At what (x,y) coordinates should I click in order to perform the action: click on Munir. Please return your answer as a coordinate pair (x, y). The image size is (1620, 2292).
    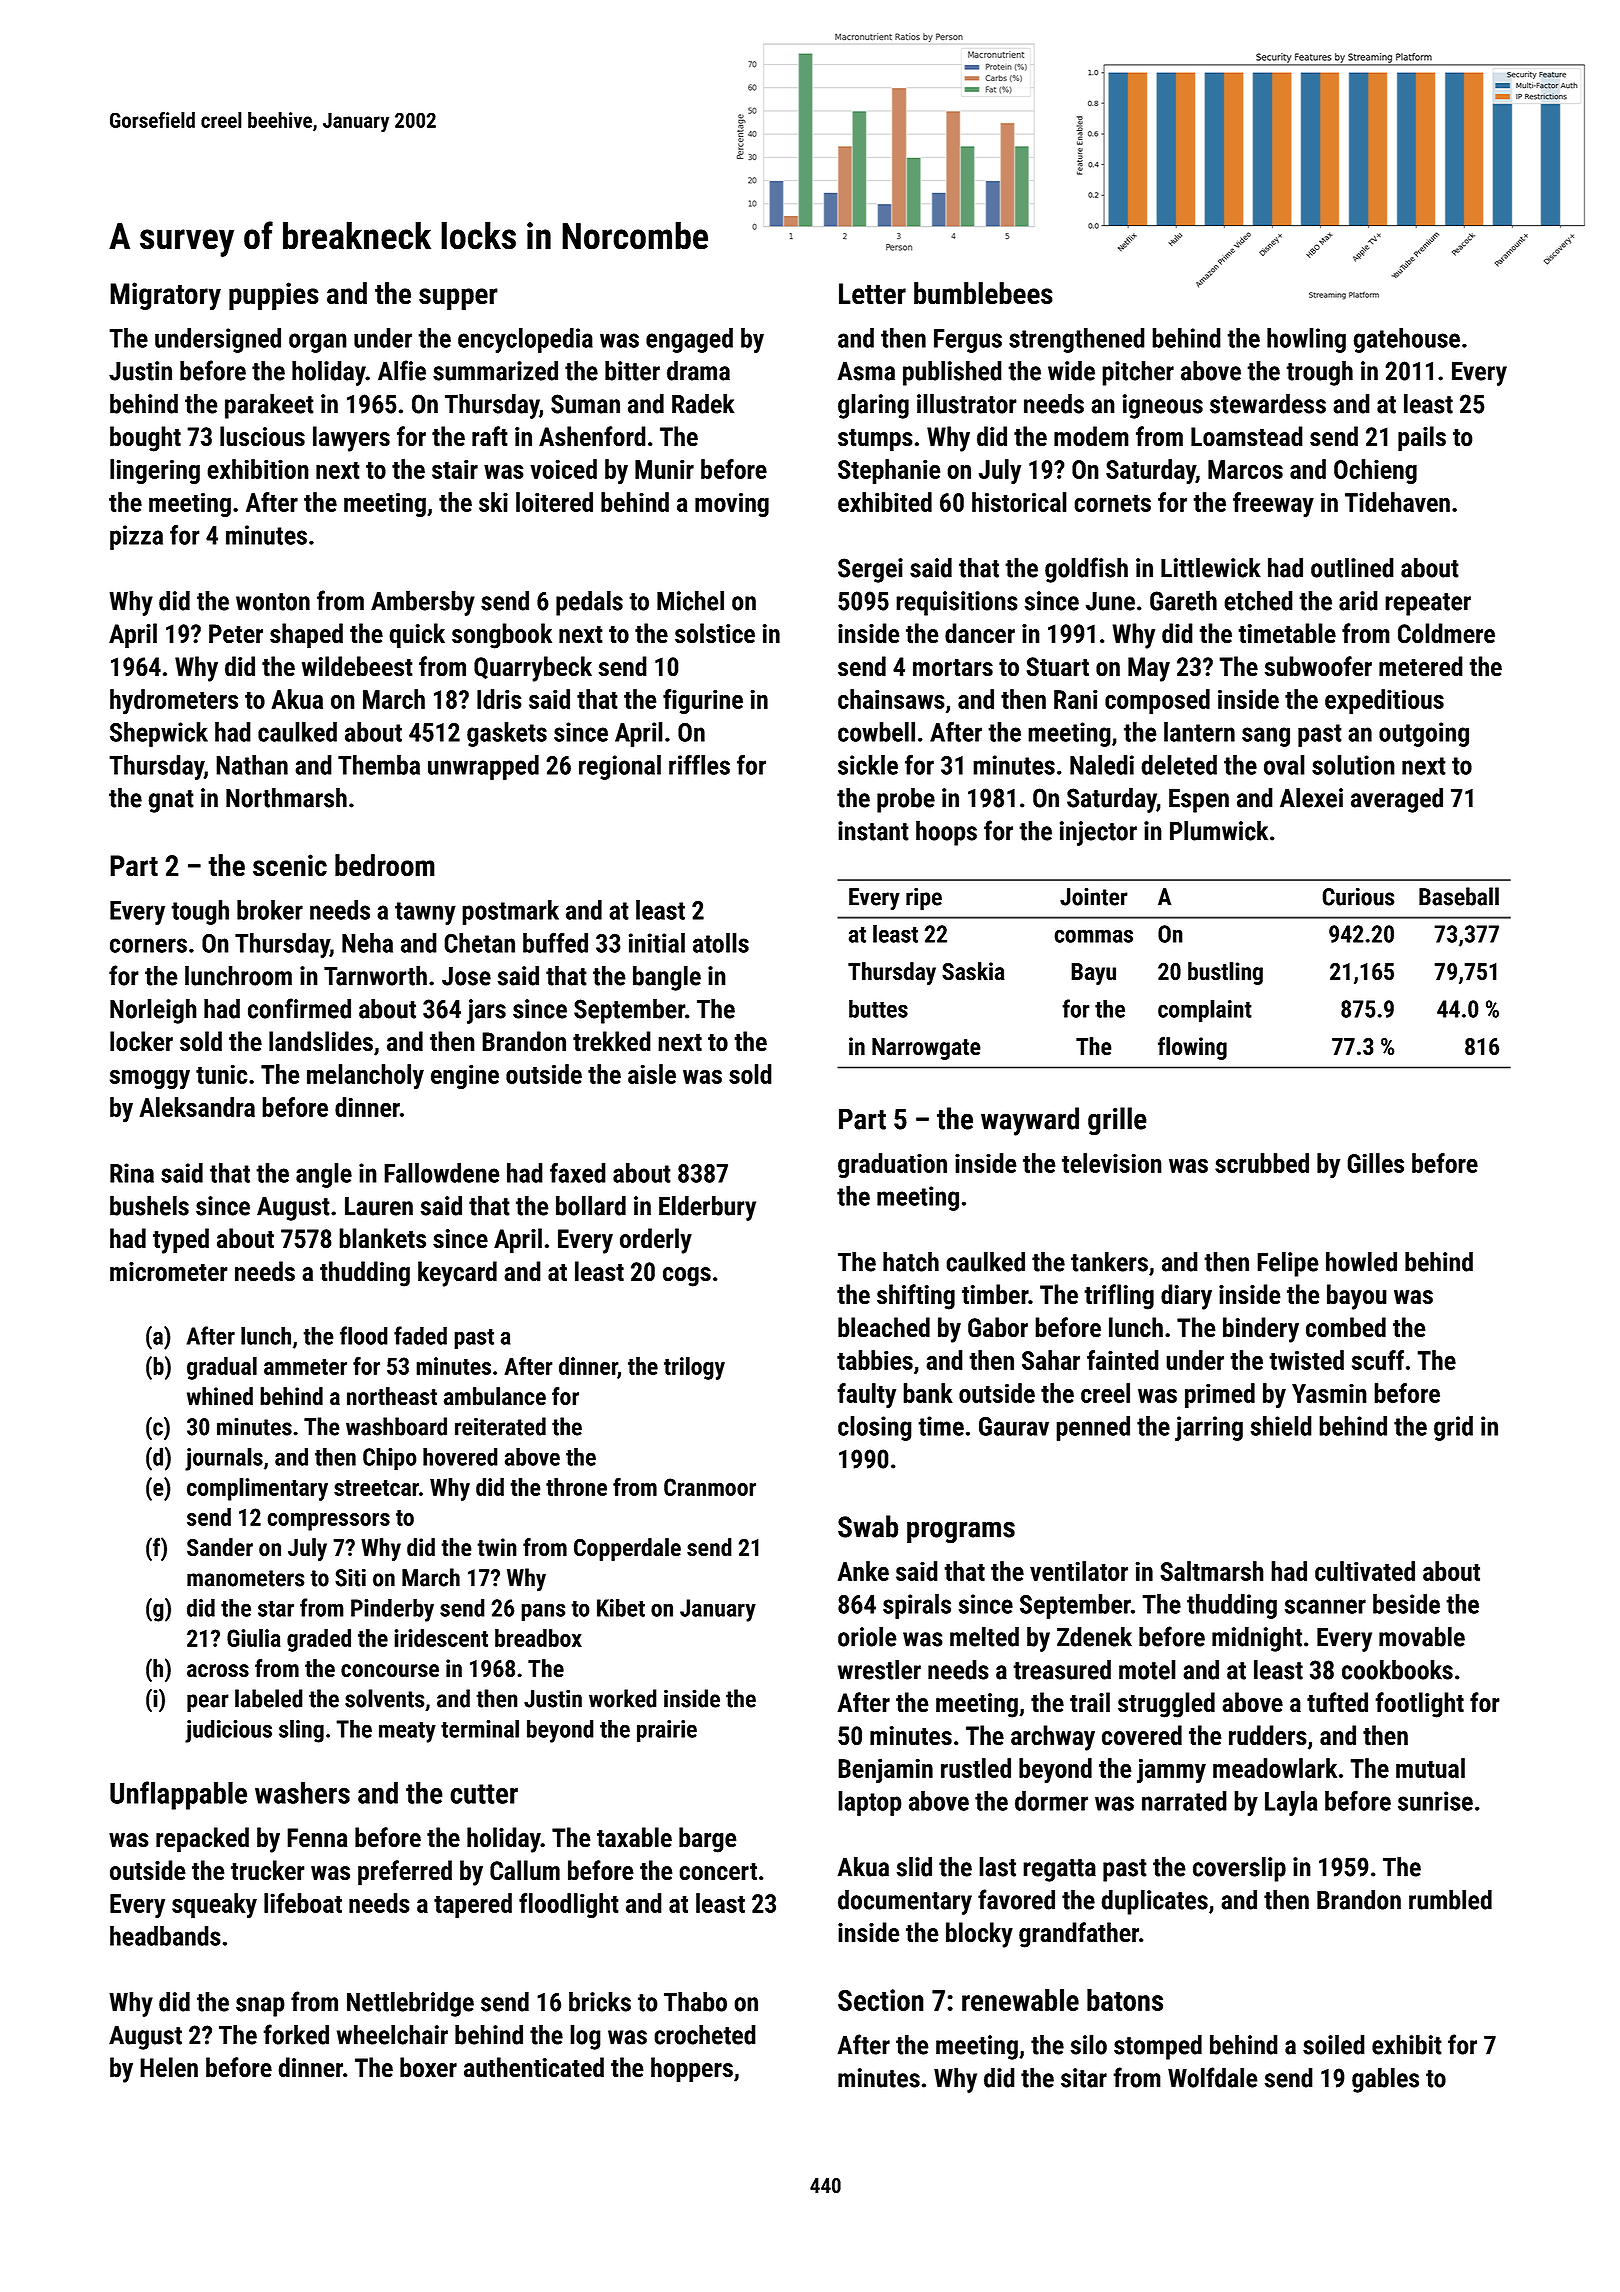
    Looking at the image, I should click on (664, 469).
